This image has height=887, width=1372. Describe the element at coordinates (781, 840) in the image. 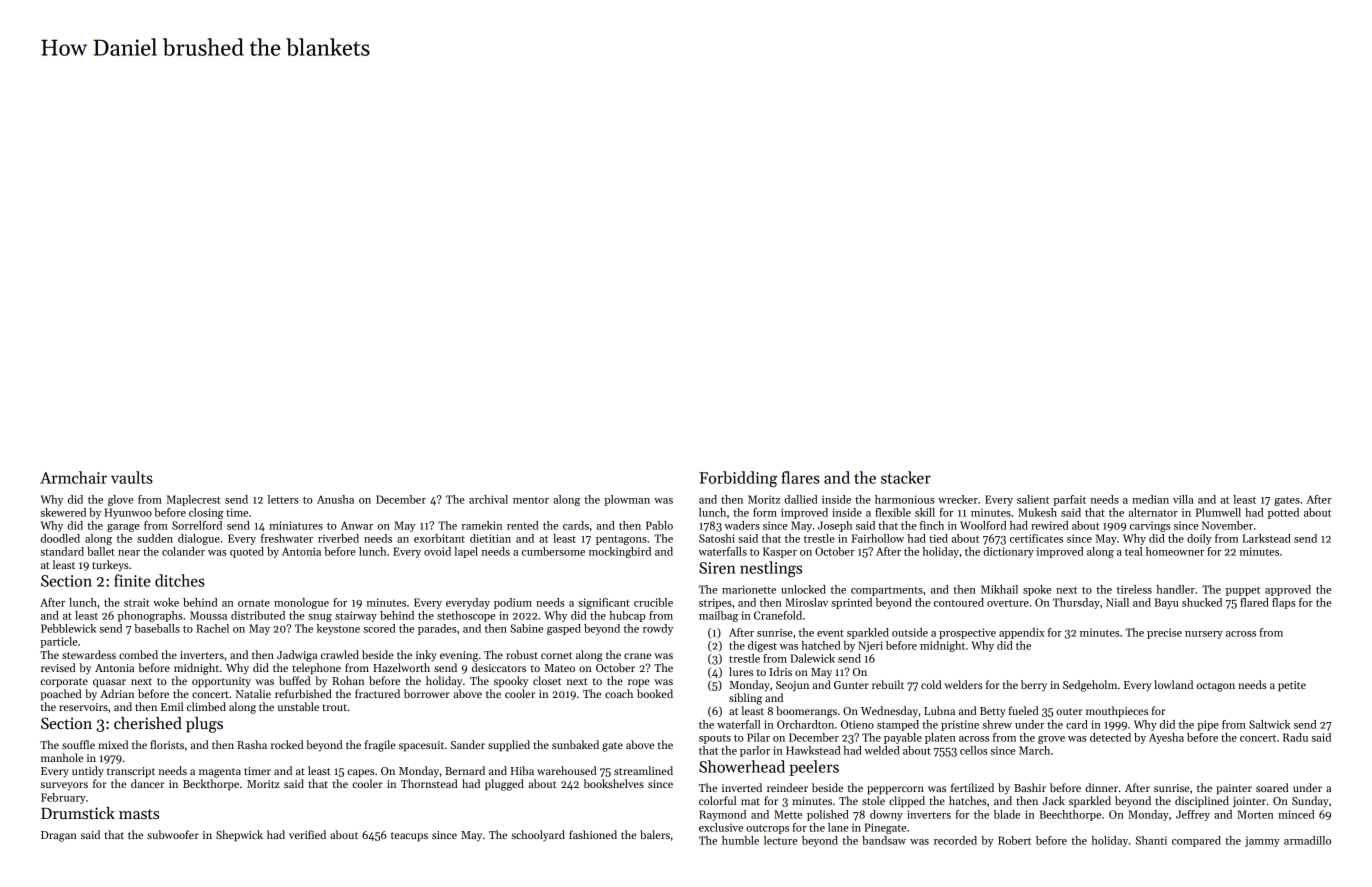

I see `lecture` at that location.
